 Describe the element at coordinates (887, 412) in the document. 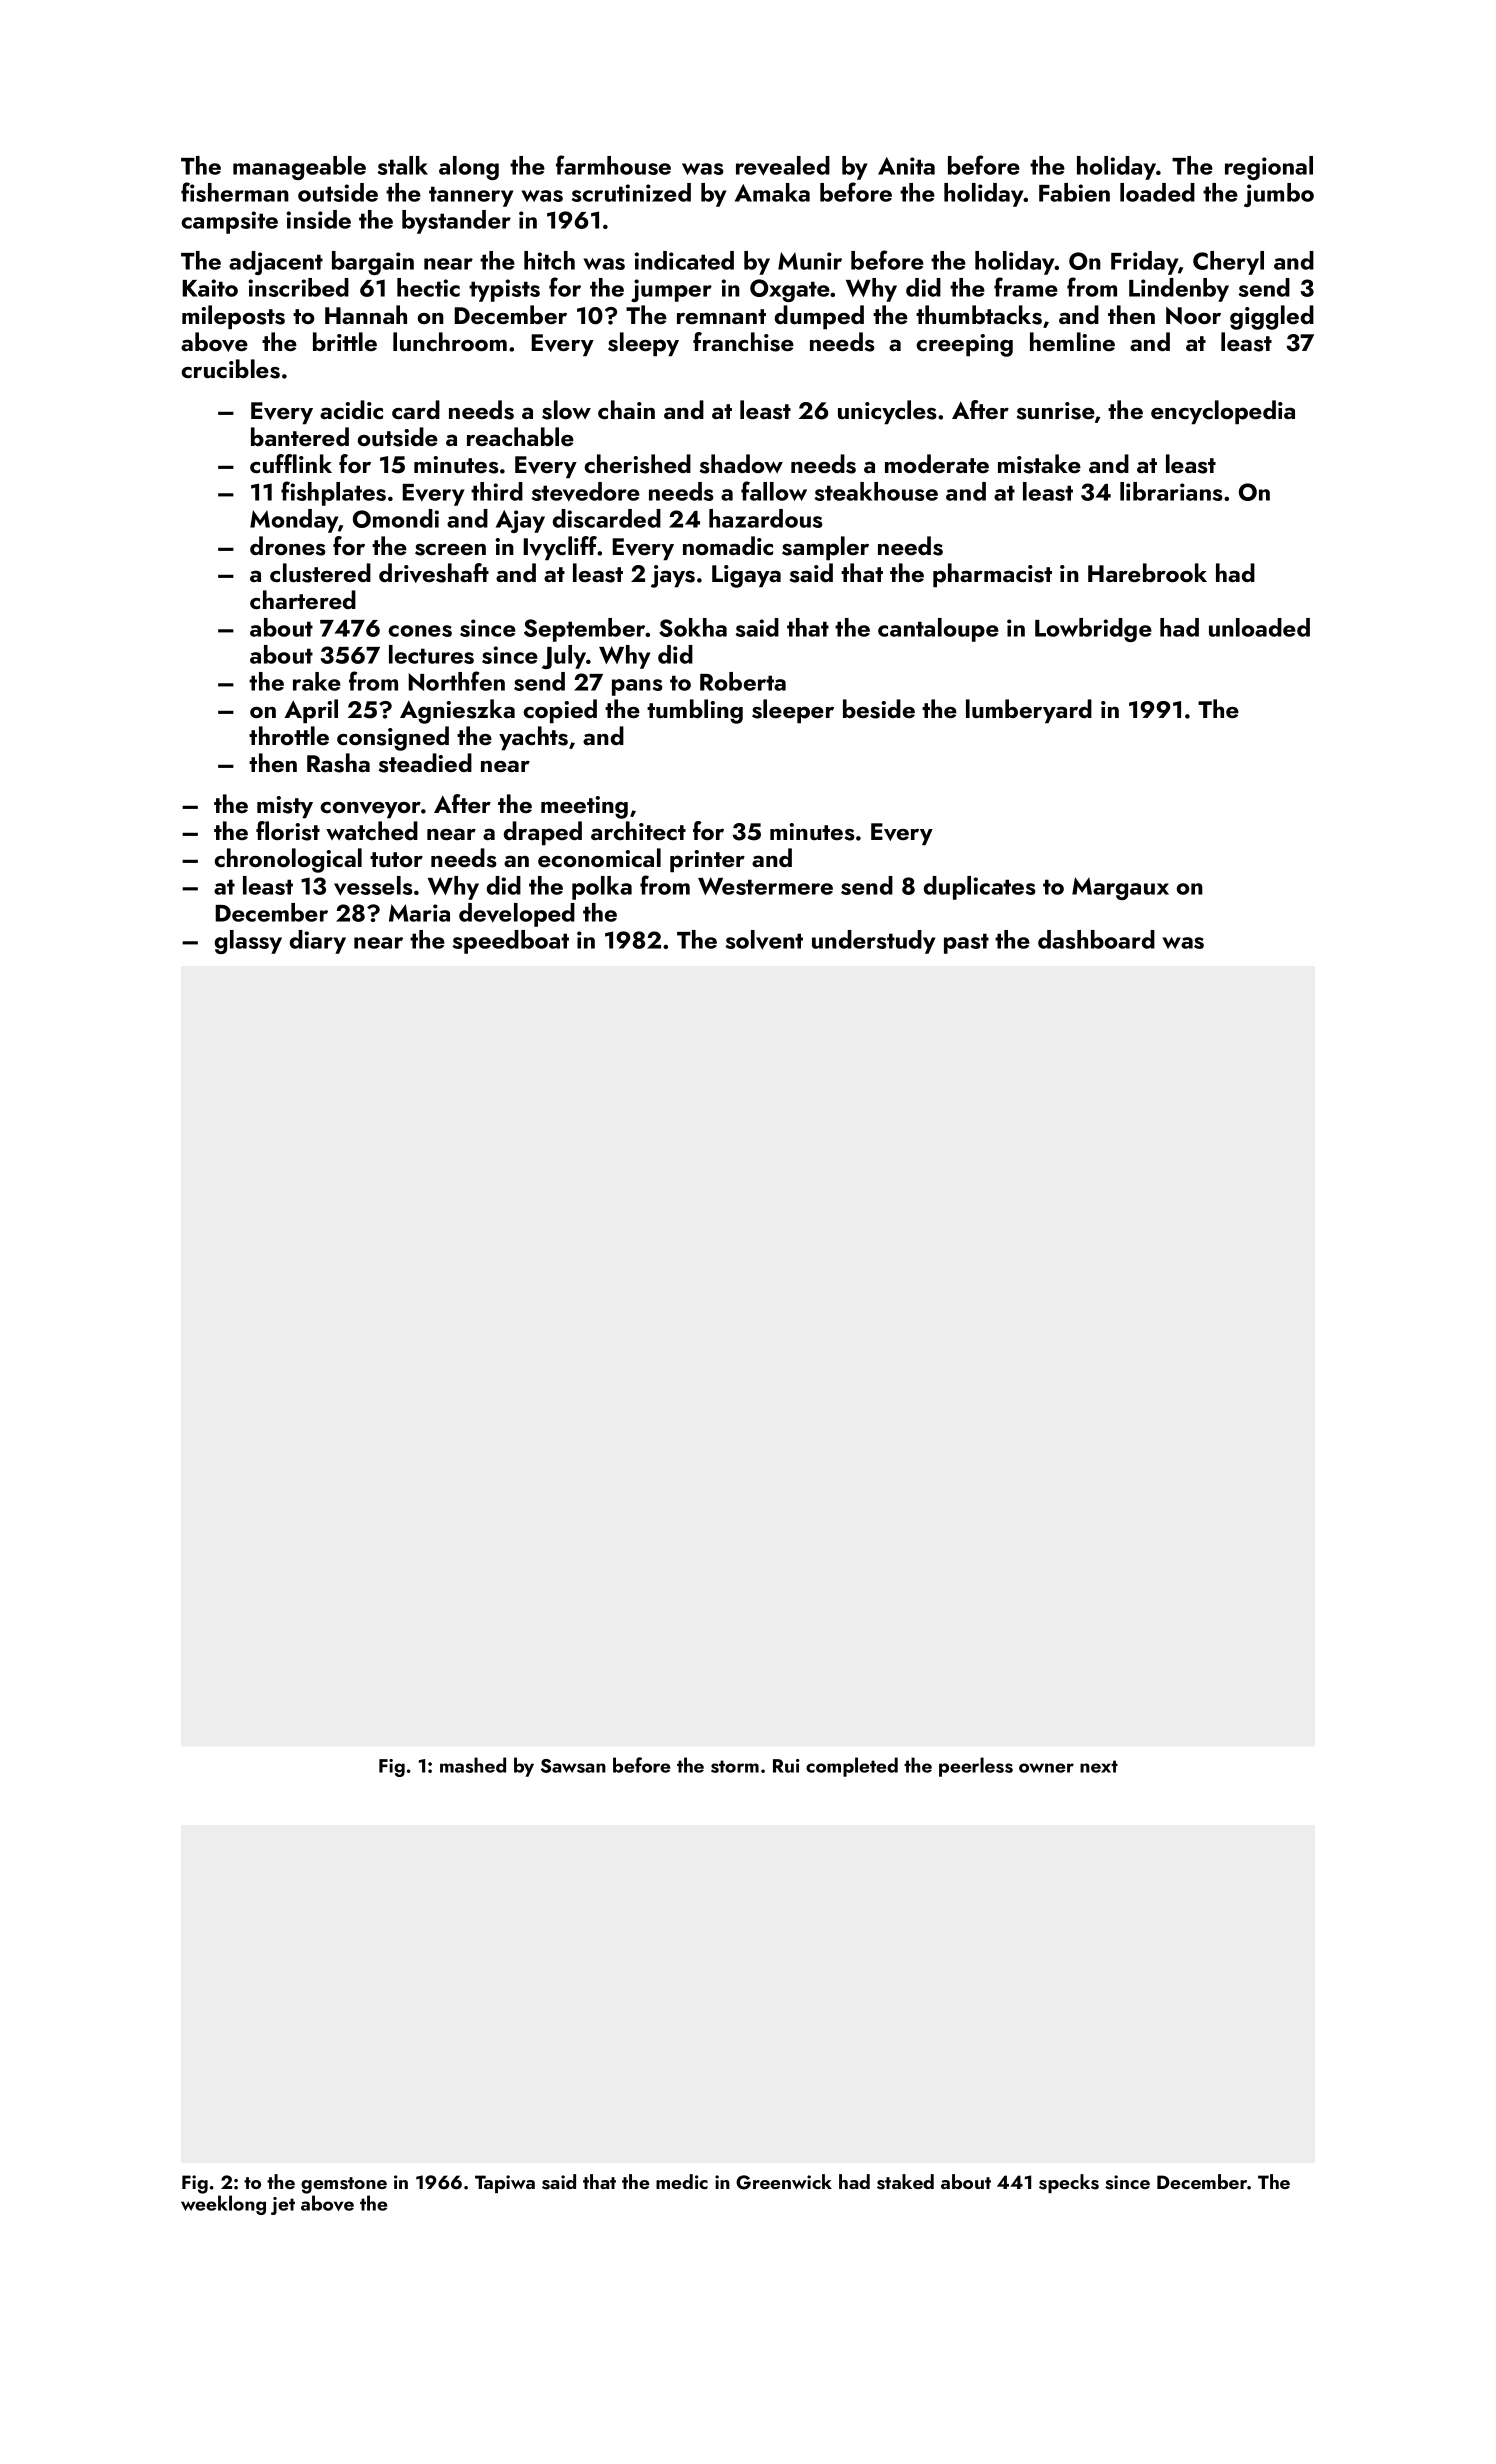

I see `unicycles` at that location.
